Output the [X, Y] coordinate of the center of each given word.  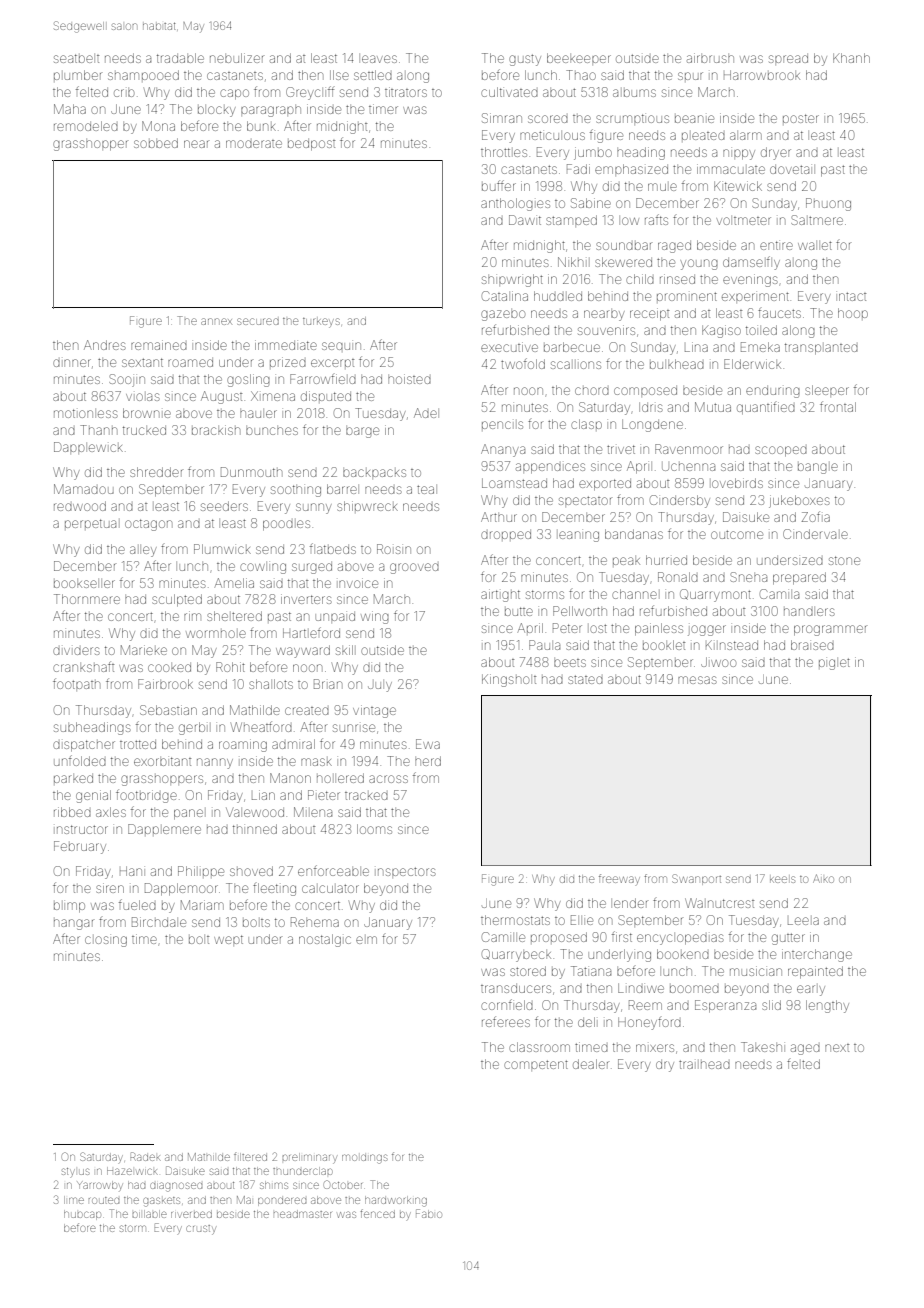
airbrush [710, 58]
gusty [525, 60]
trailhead [704, 1064]
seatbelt [76, 58]
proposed [559, 937]
